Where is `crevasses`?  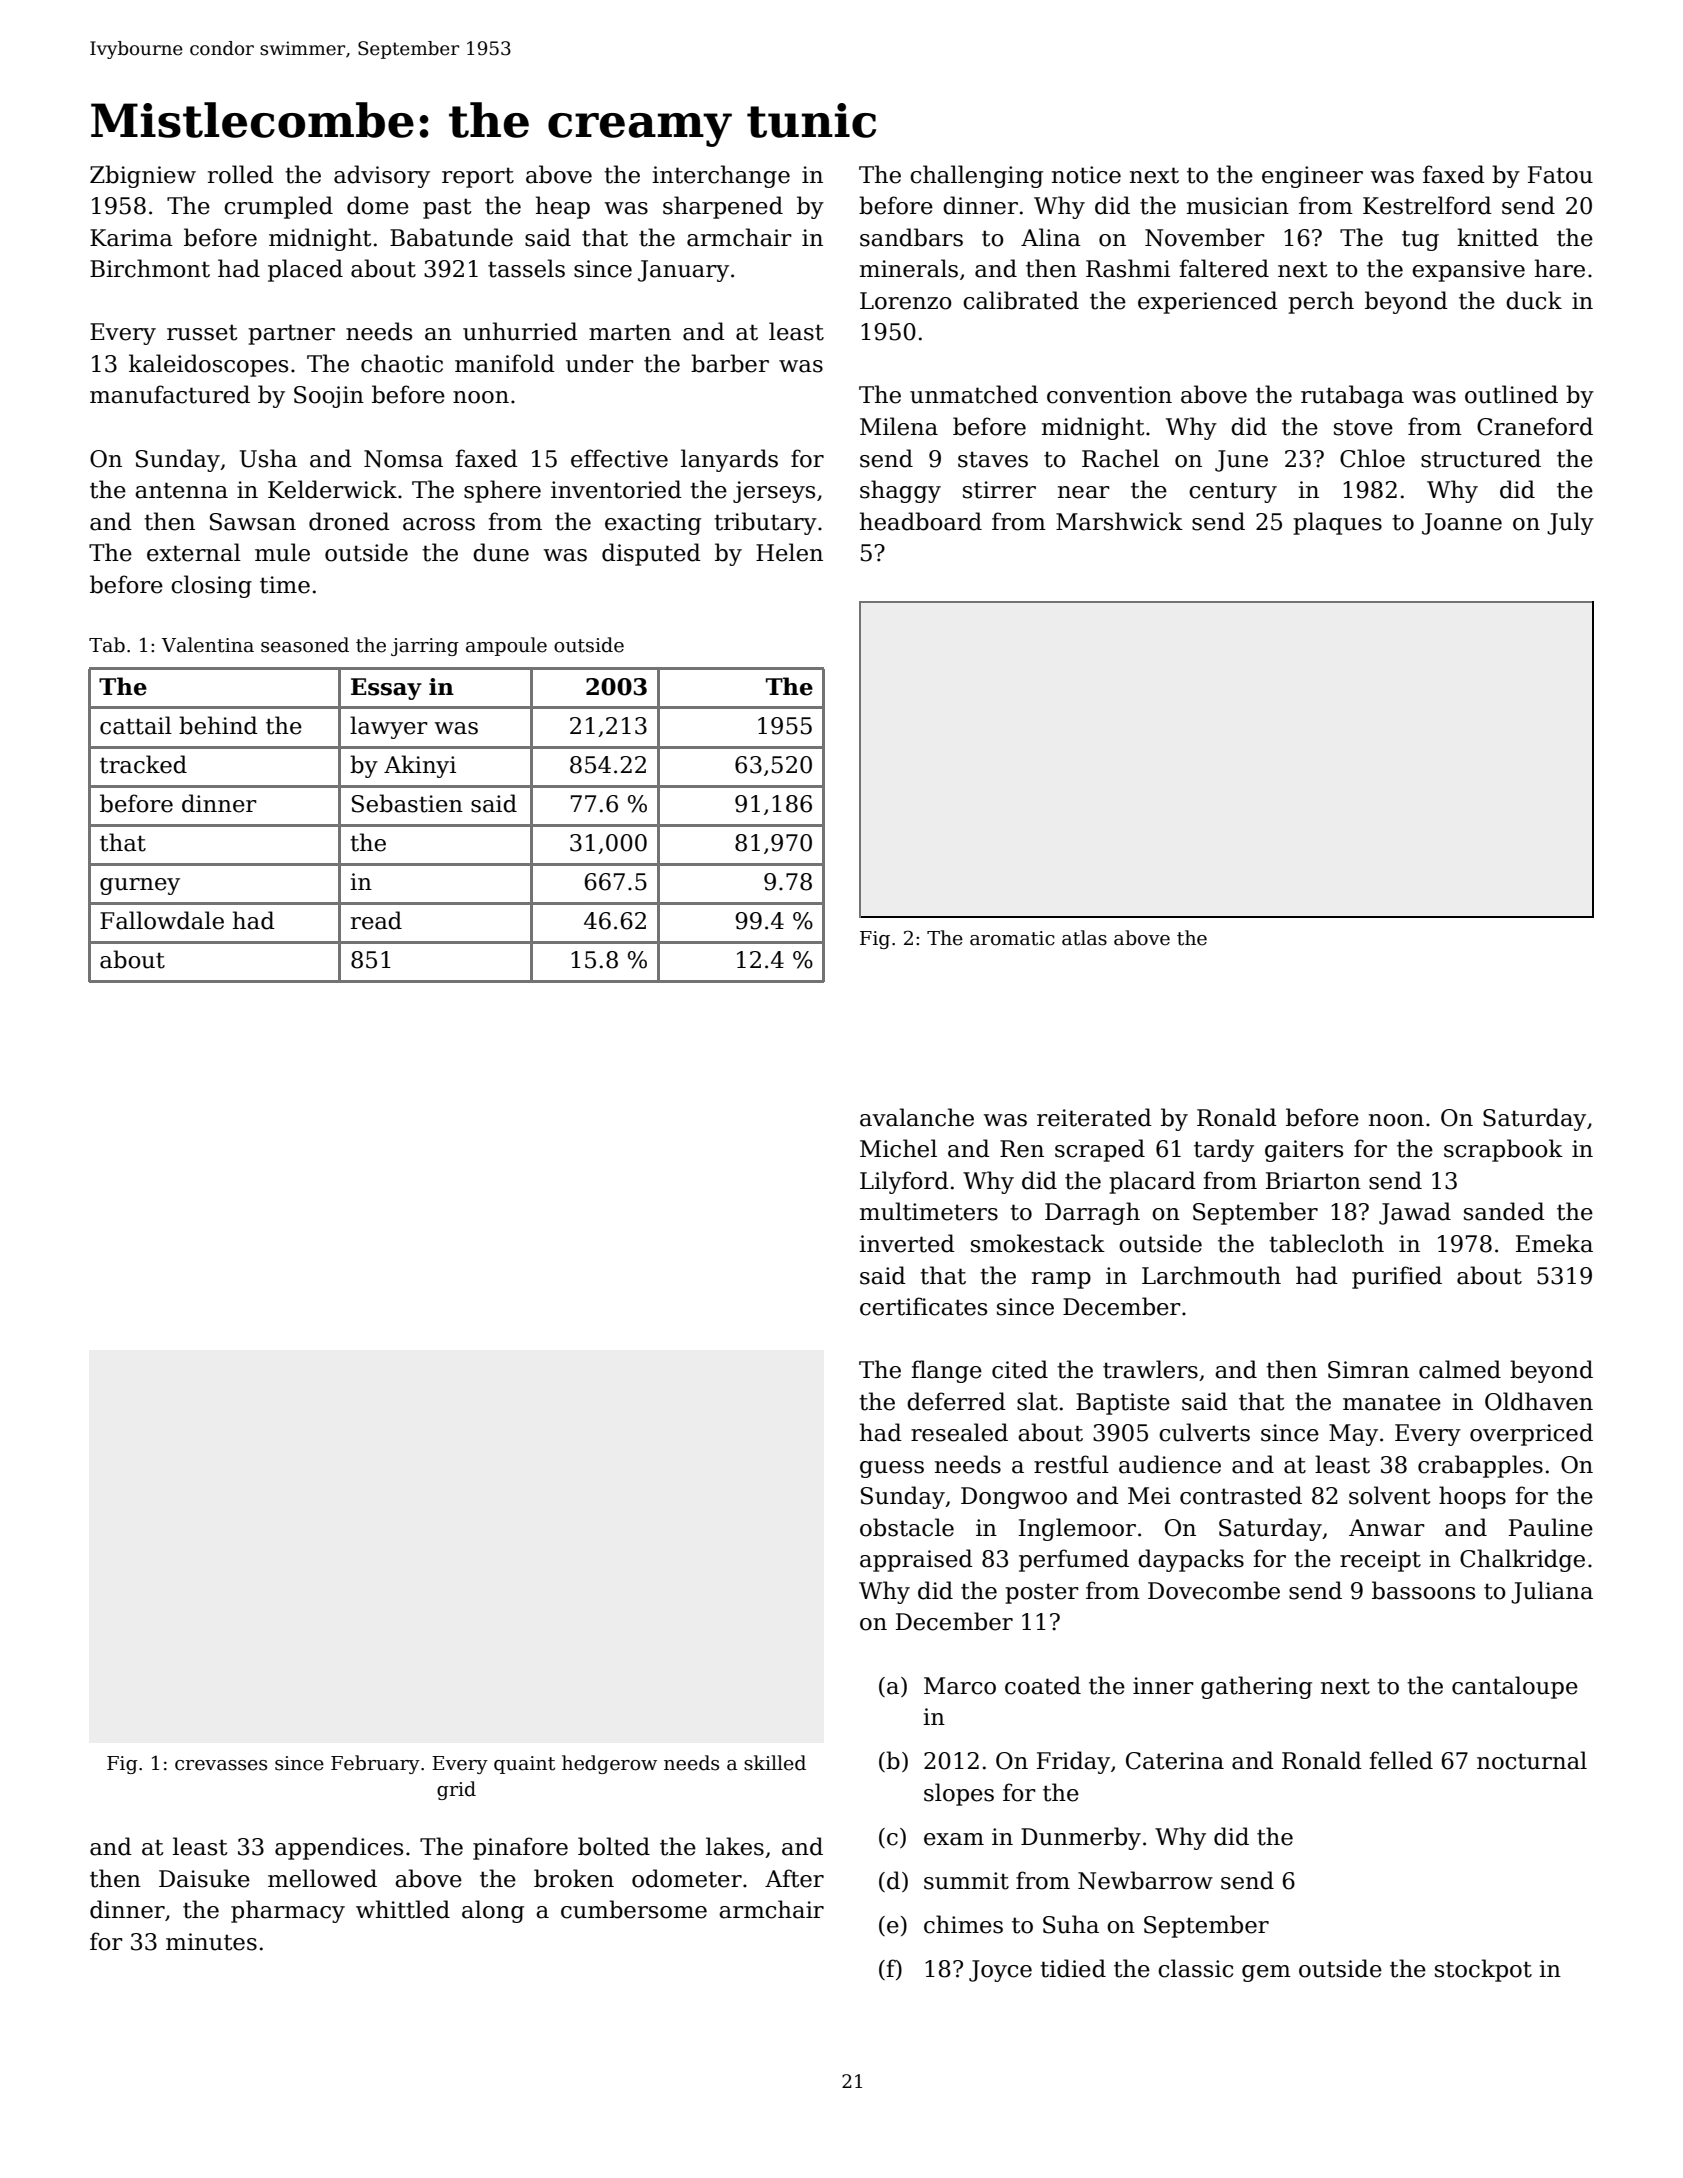 crevasses is located at coordinates (221, 1765).
